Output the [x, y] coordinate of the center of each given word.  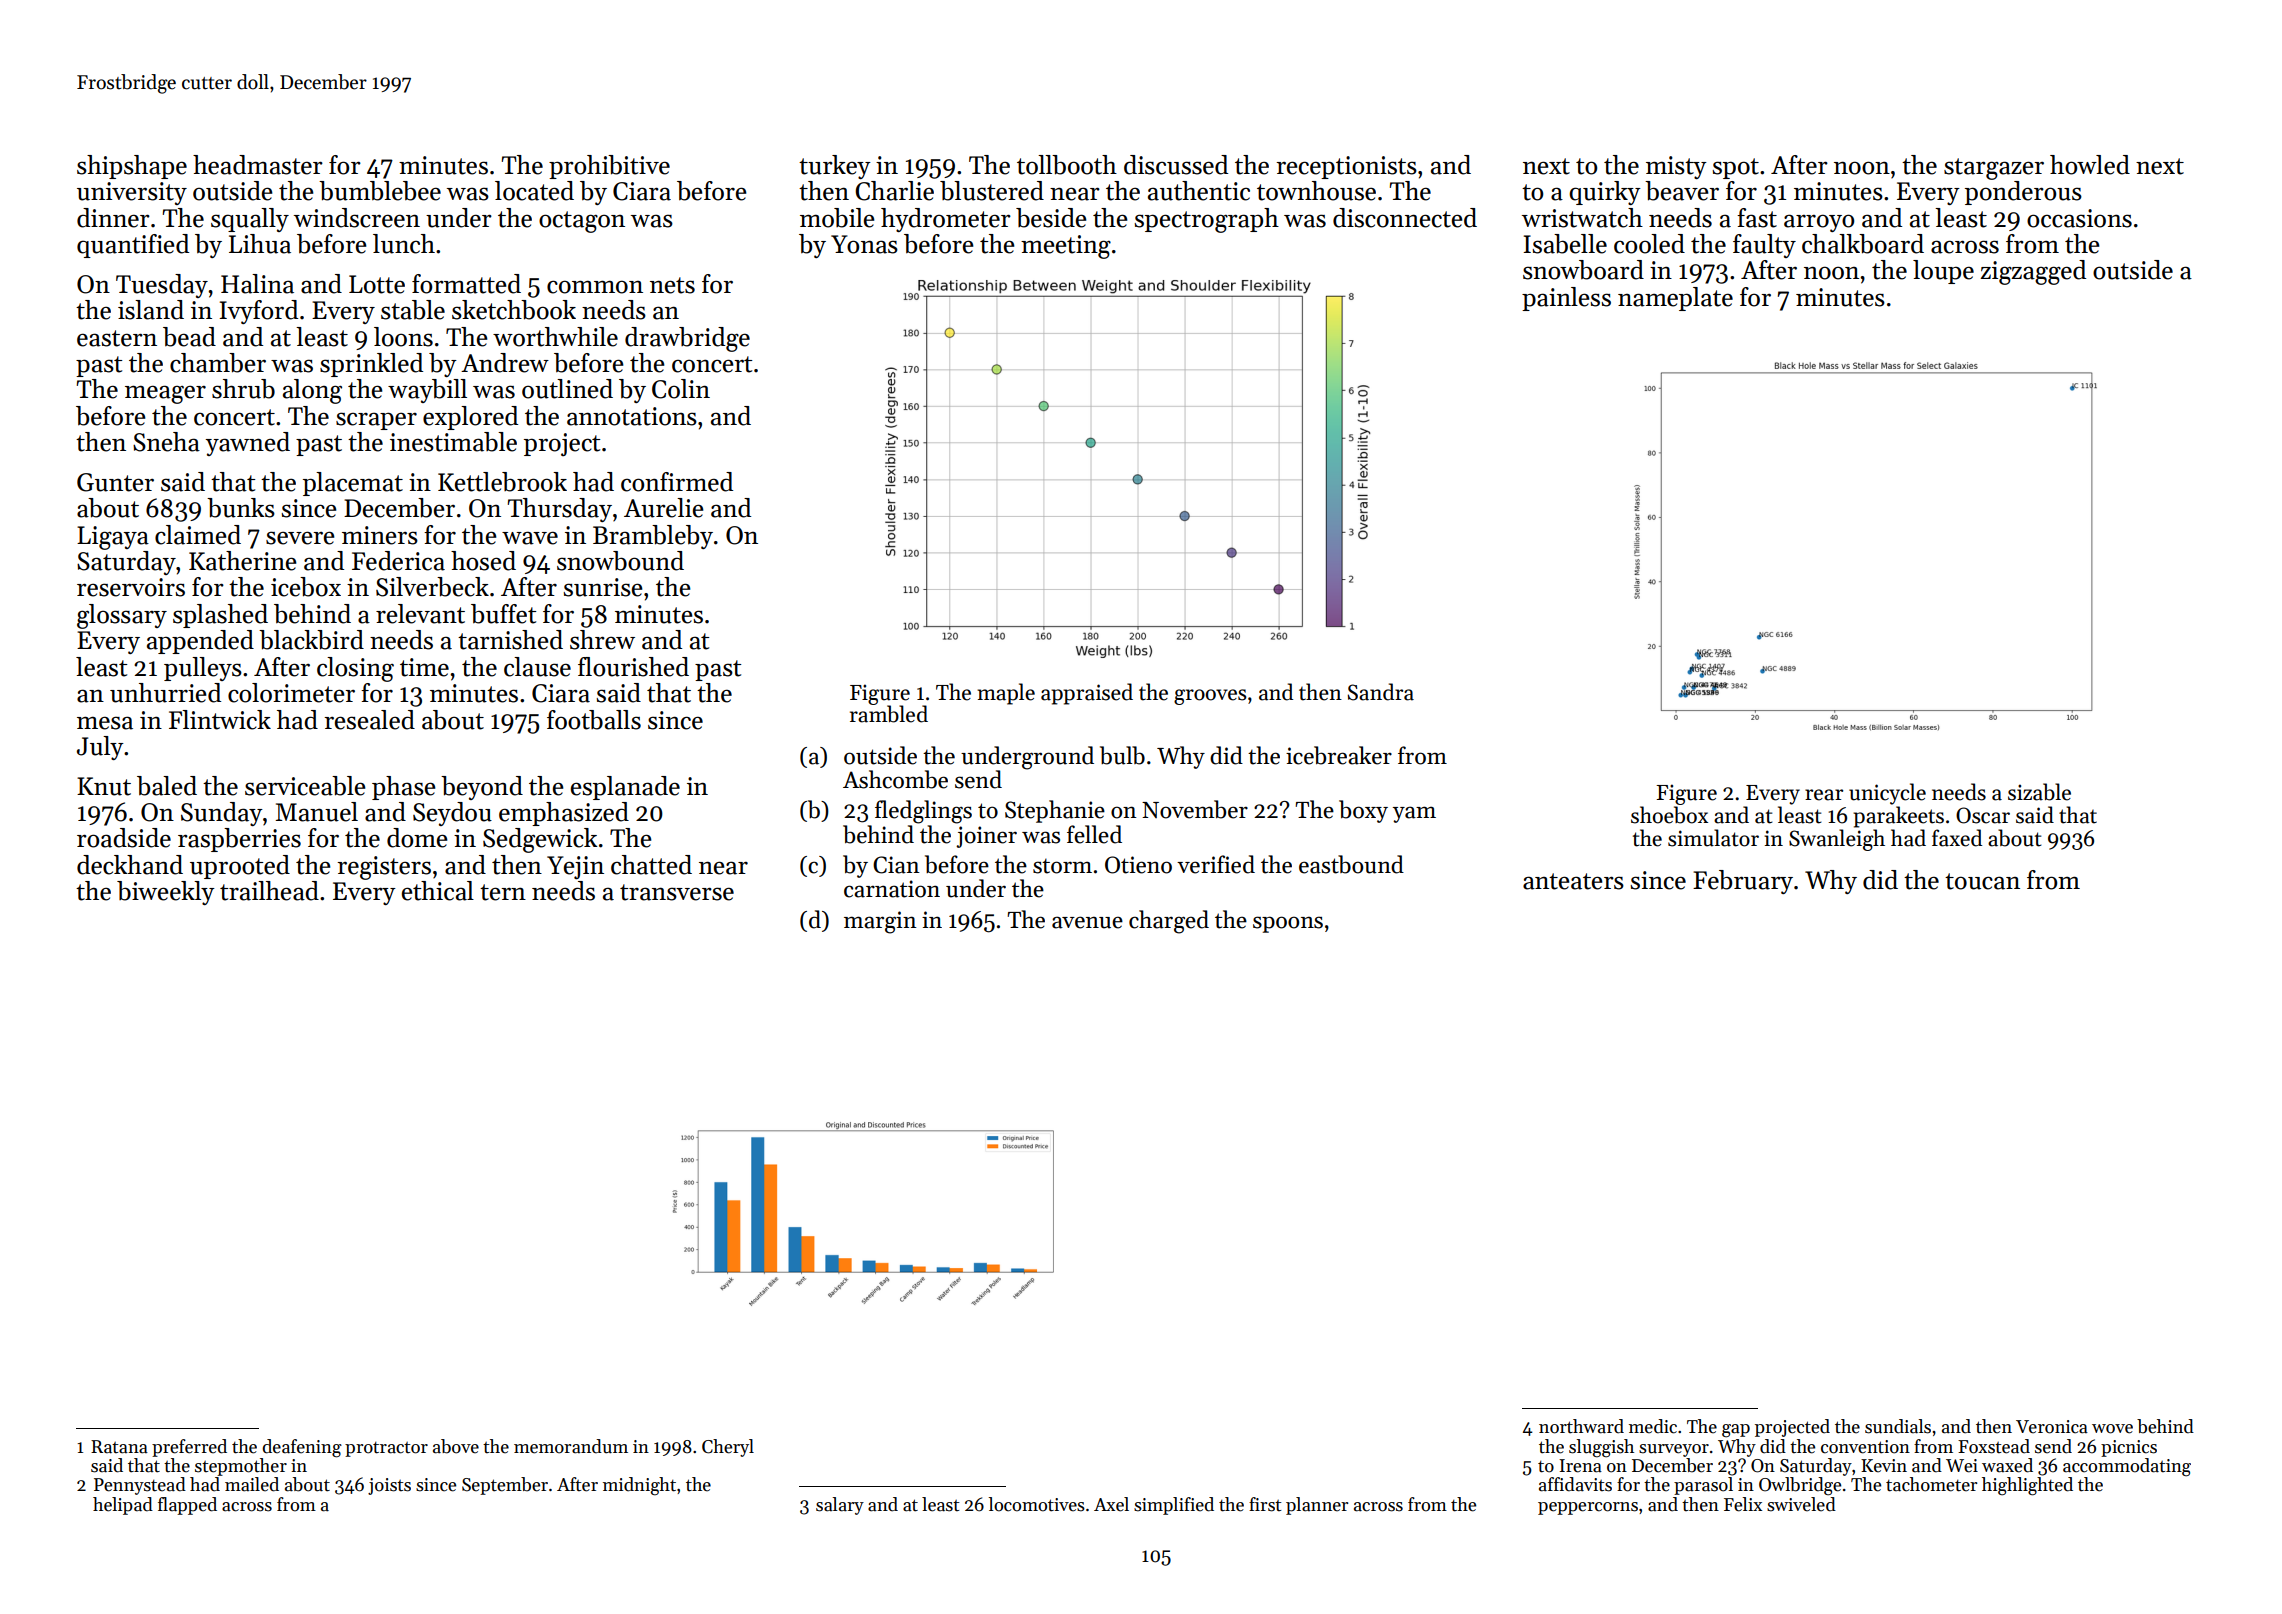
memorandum [571, 1446]
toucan [1982, 881]
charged [1169, 922]
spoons [1288, 924]
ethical [438, 891]
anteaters [1573, 881]
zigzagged [2033, 272]
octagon [582, 222]
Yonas [864, 244]
